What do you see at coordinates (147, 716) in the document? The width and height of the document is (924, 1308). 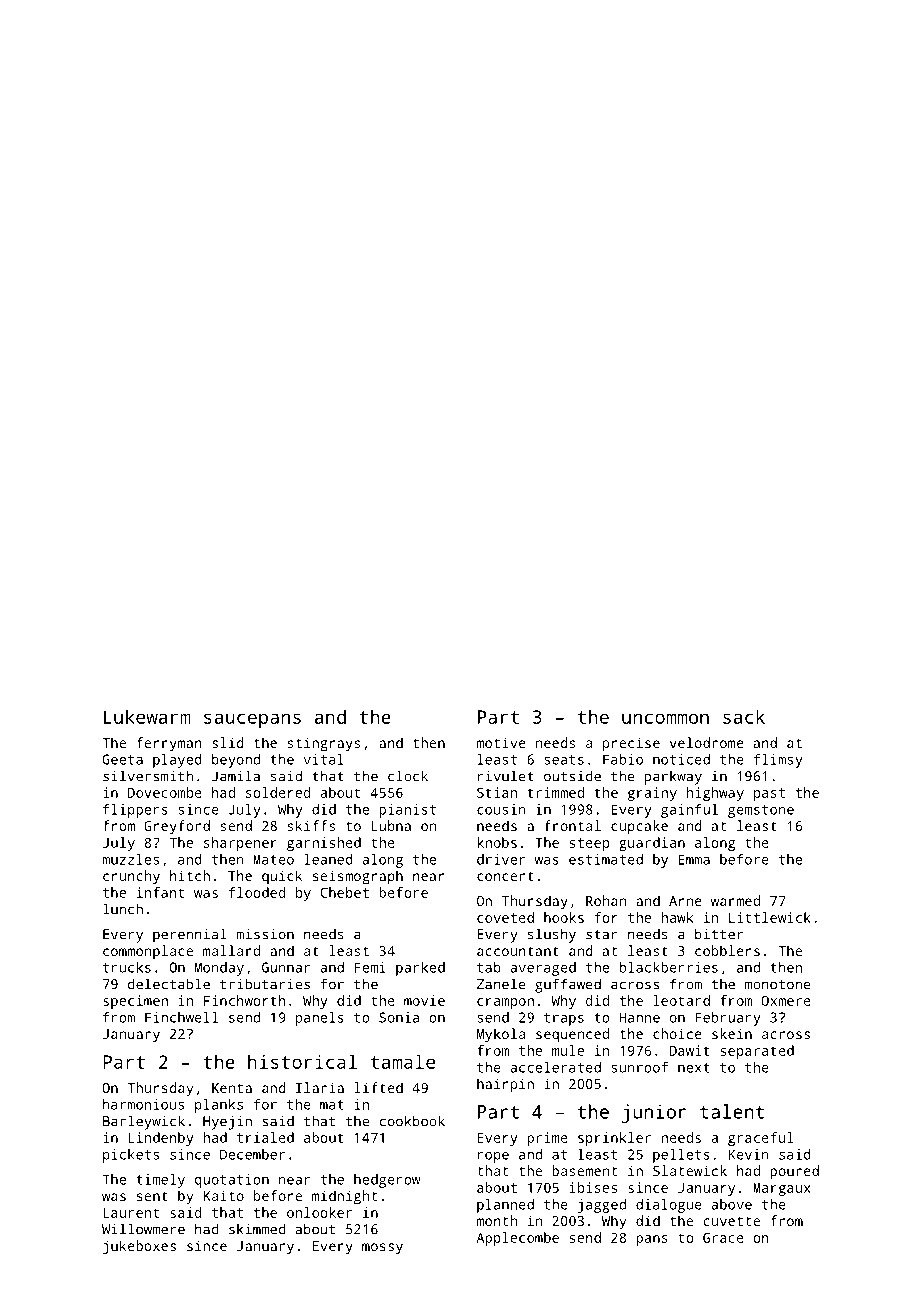 I see `Lukewarm` at bounding box center [147, 716].
